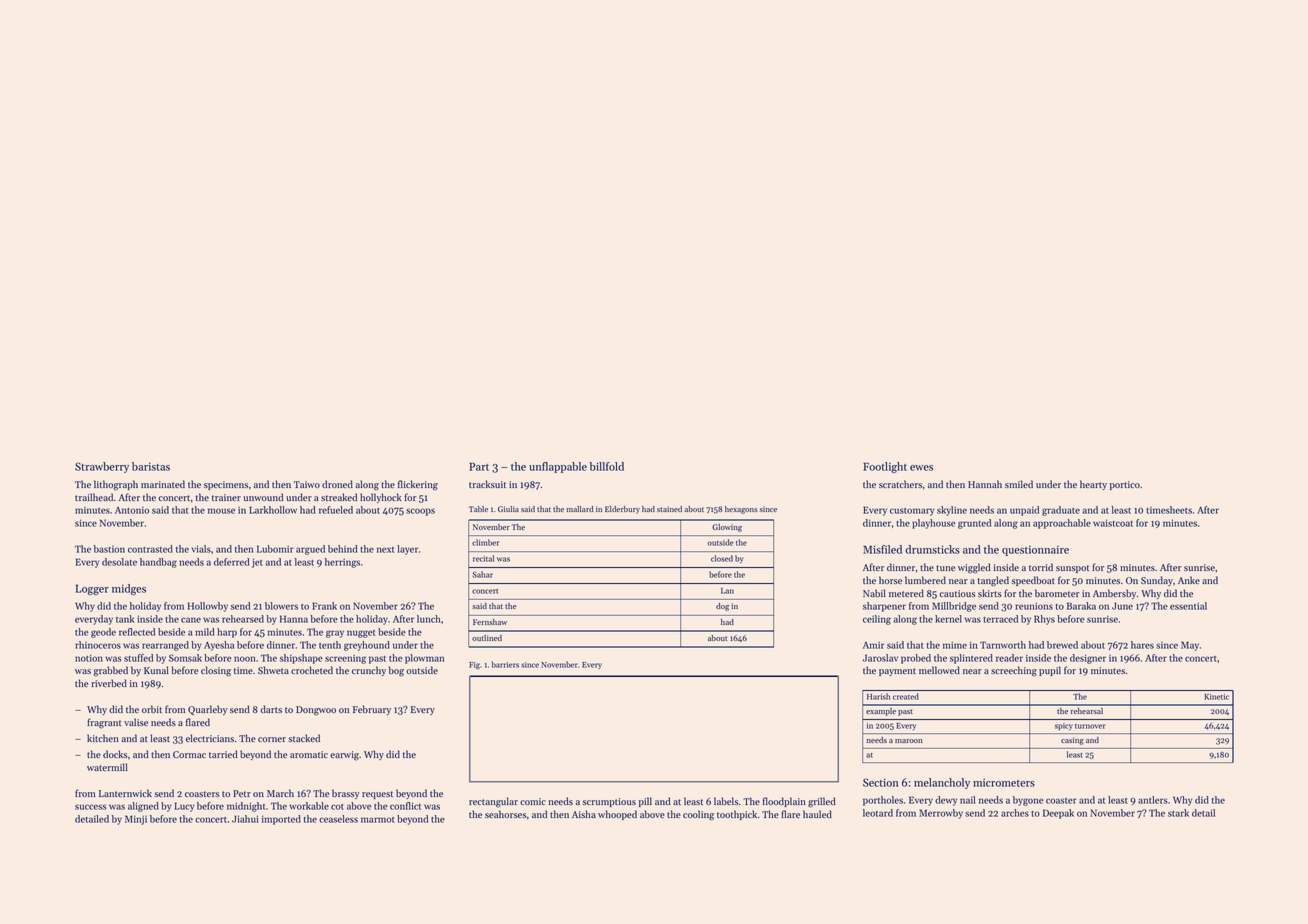  Describe the element at coordinates (132, 510) in the screenshot. I see `Antonio` at that location.
